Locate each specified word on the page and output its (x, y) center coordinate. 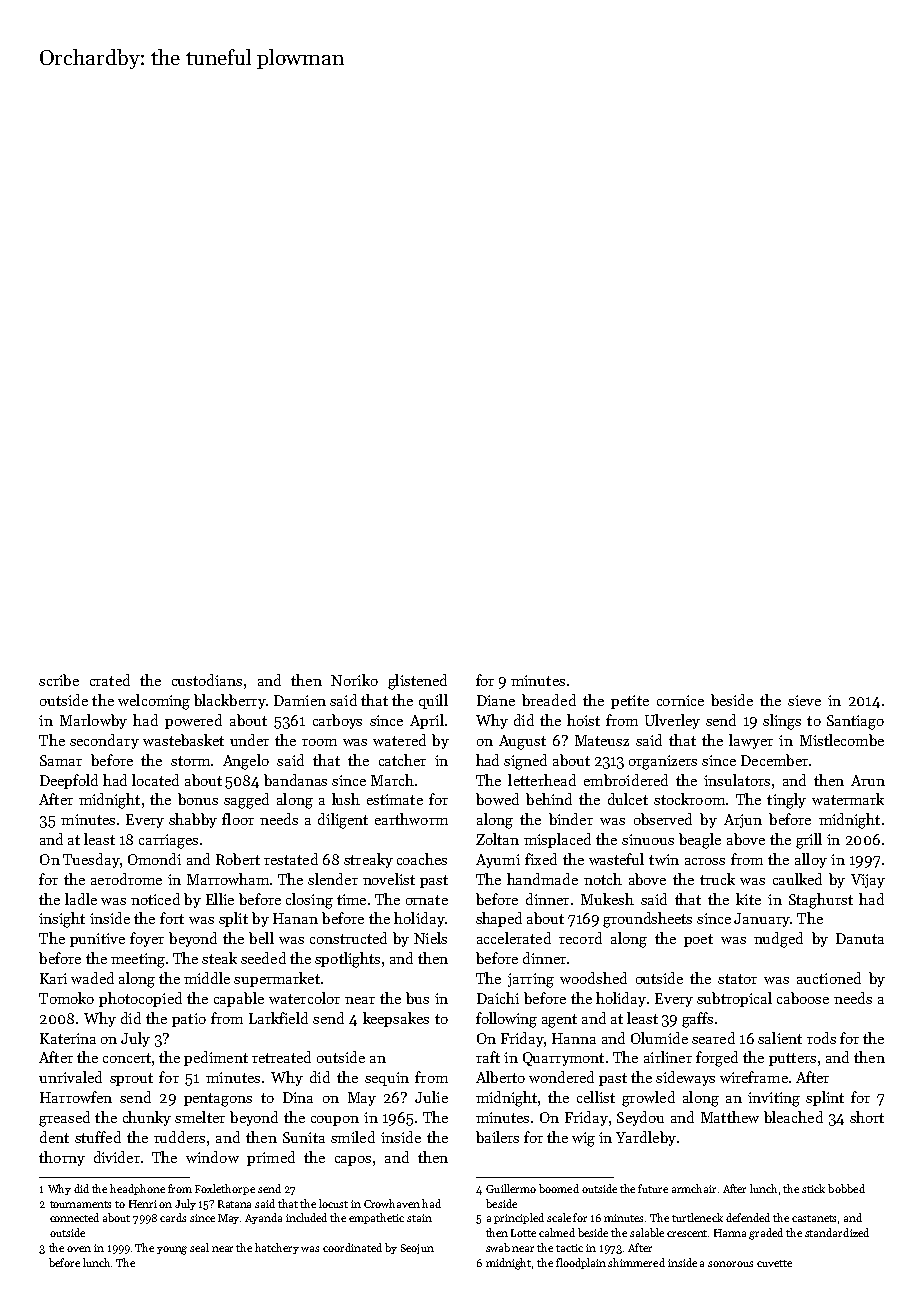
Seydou (640, 1118)
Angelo (246, 762)
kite (748, 899)
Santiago (855, 722)
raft (488, 1057)
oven (79, 1249)
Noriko (354, 680)
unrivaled (70, 1077)
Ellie (220, 899)
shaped (499, 919)
